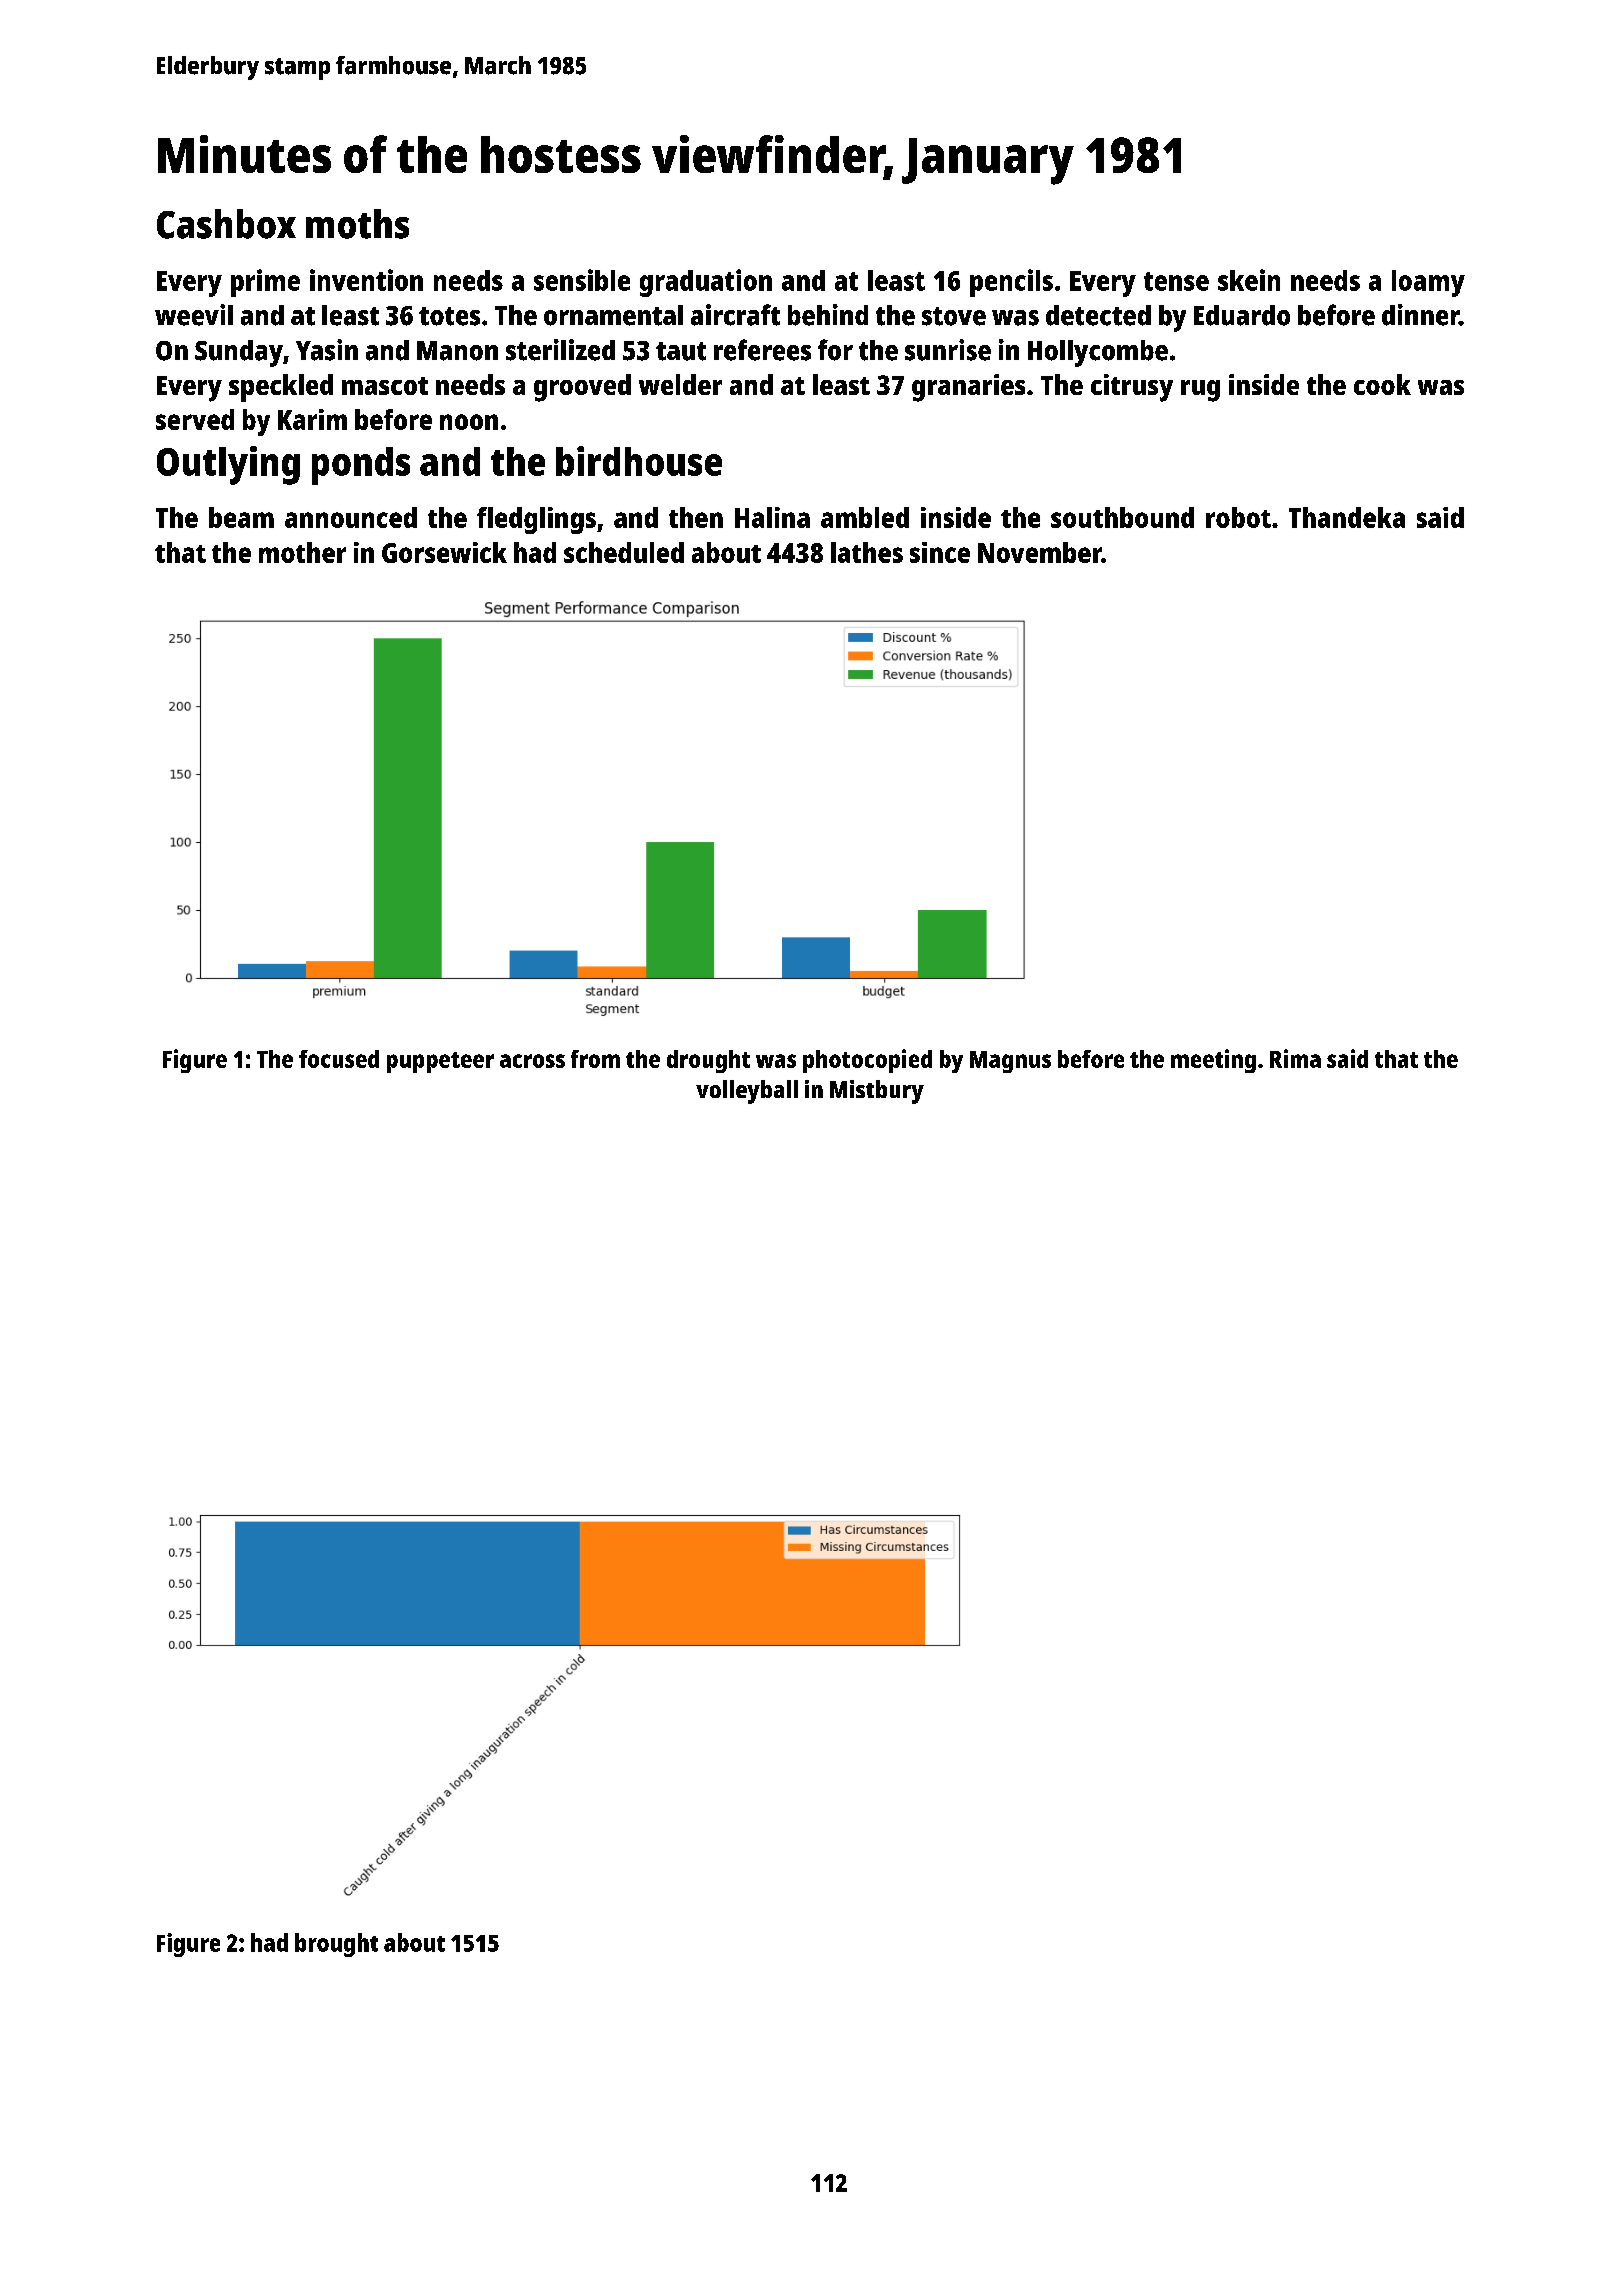 The image size is (1620, 2292). Describe the element at coordinates (624, 552) in the screenshot. I see `scheduled` at that location.
